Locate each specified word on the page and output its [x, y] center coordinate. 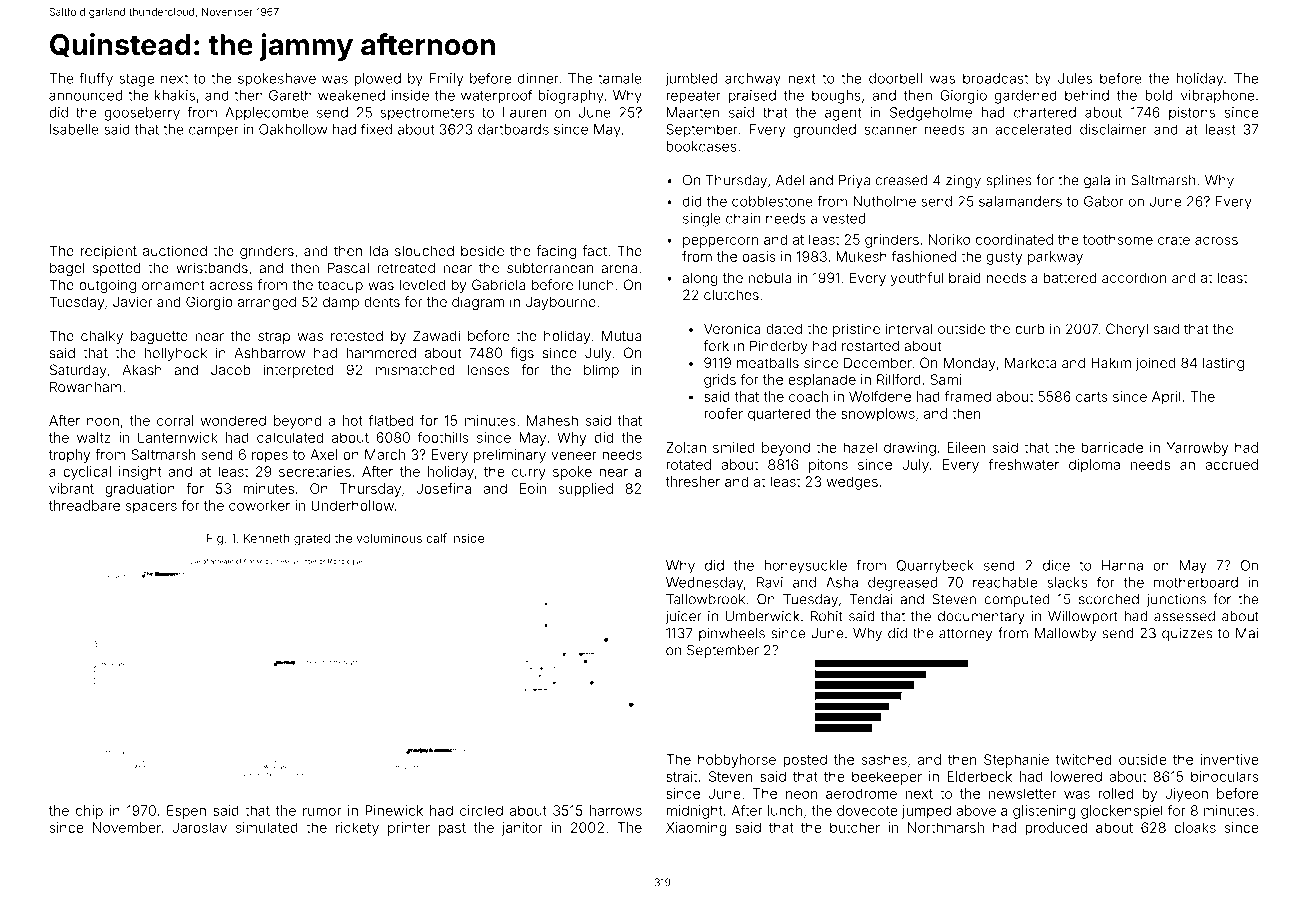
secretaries [315, 471]
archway [753, 80]
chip [89, 812]
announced [85, 95]
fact [594, 250]
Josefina [443, 488]
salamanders [1020, 201]
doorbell [895, 78]
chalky [102, 337]
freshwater [1023, 464]
